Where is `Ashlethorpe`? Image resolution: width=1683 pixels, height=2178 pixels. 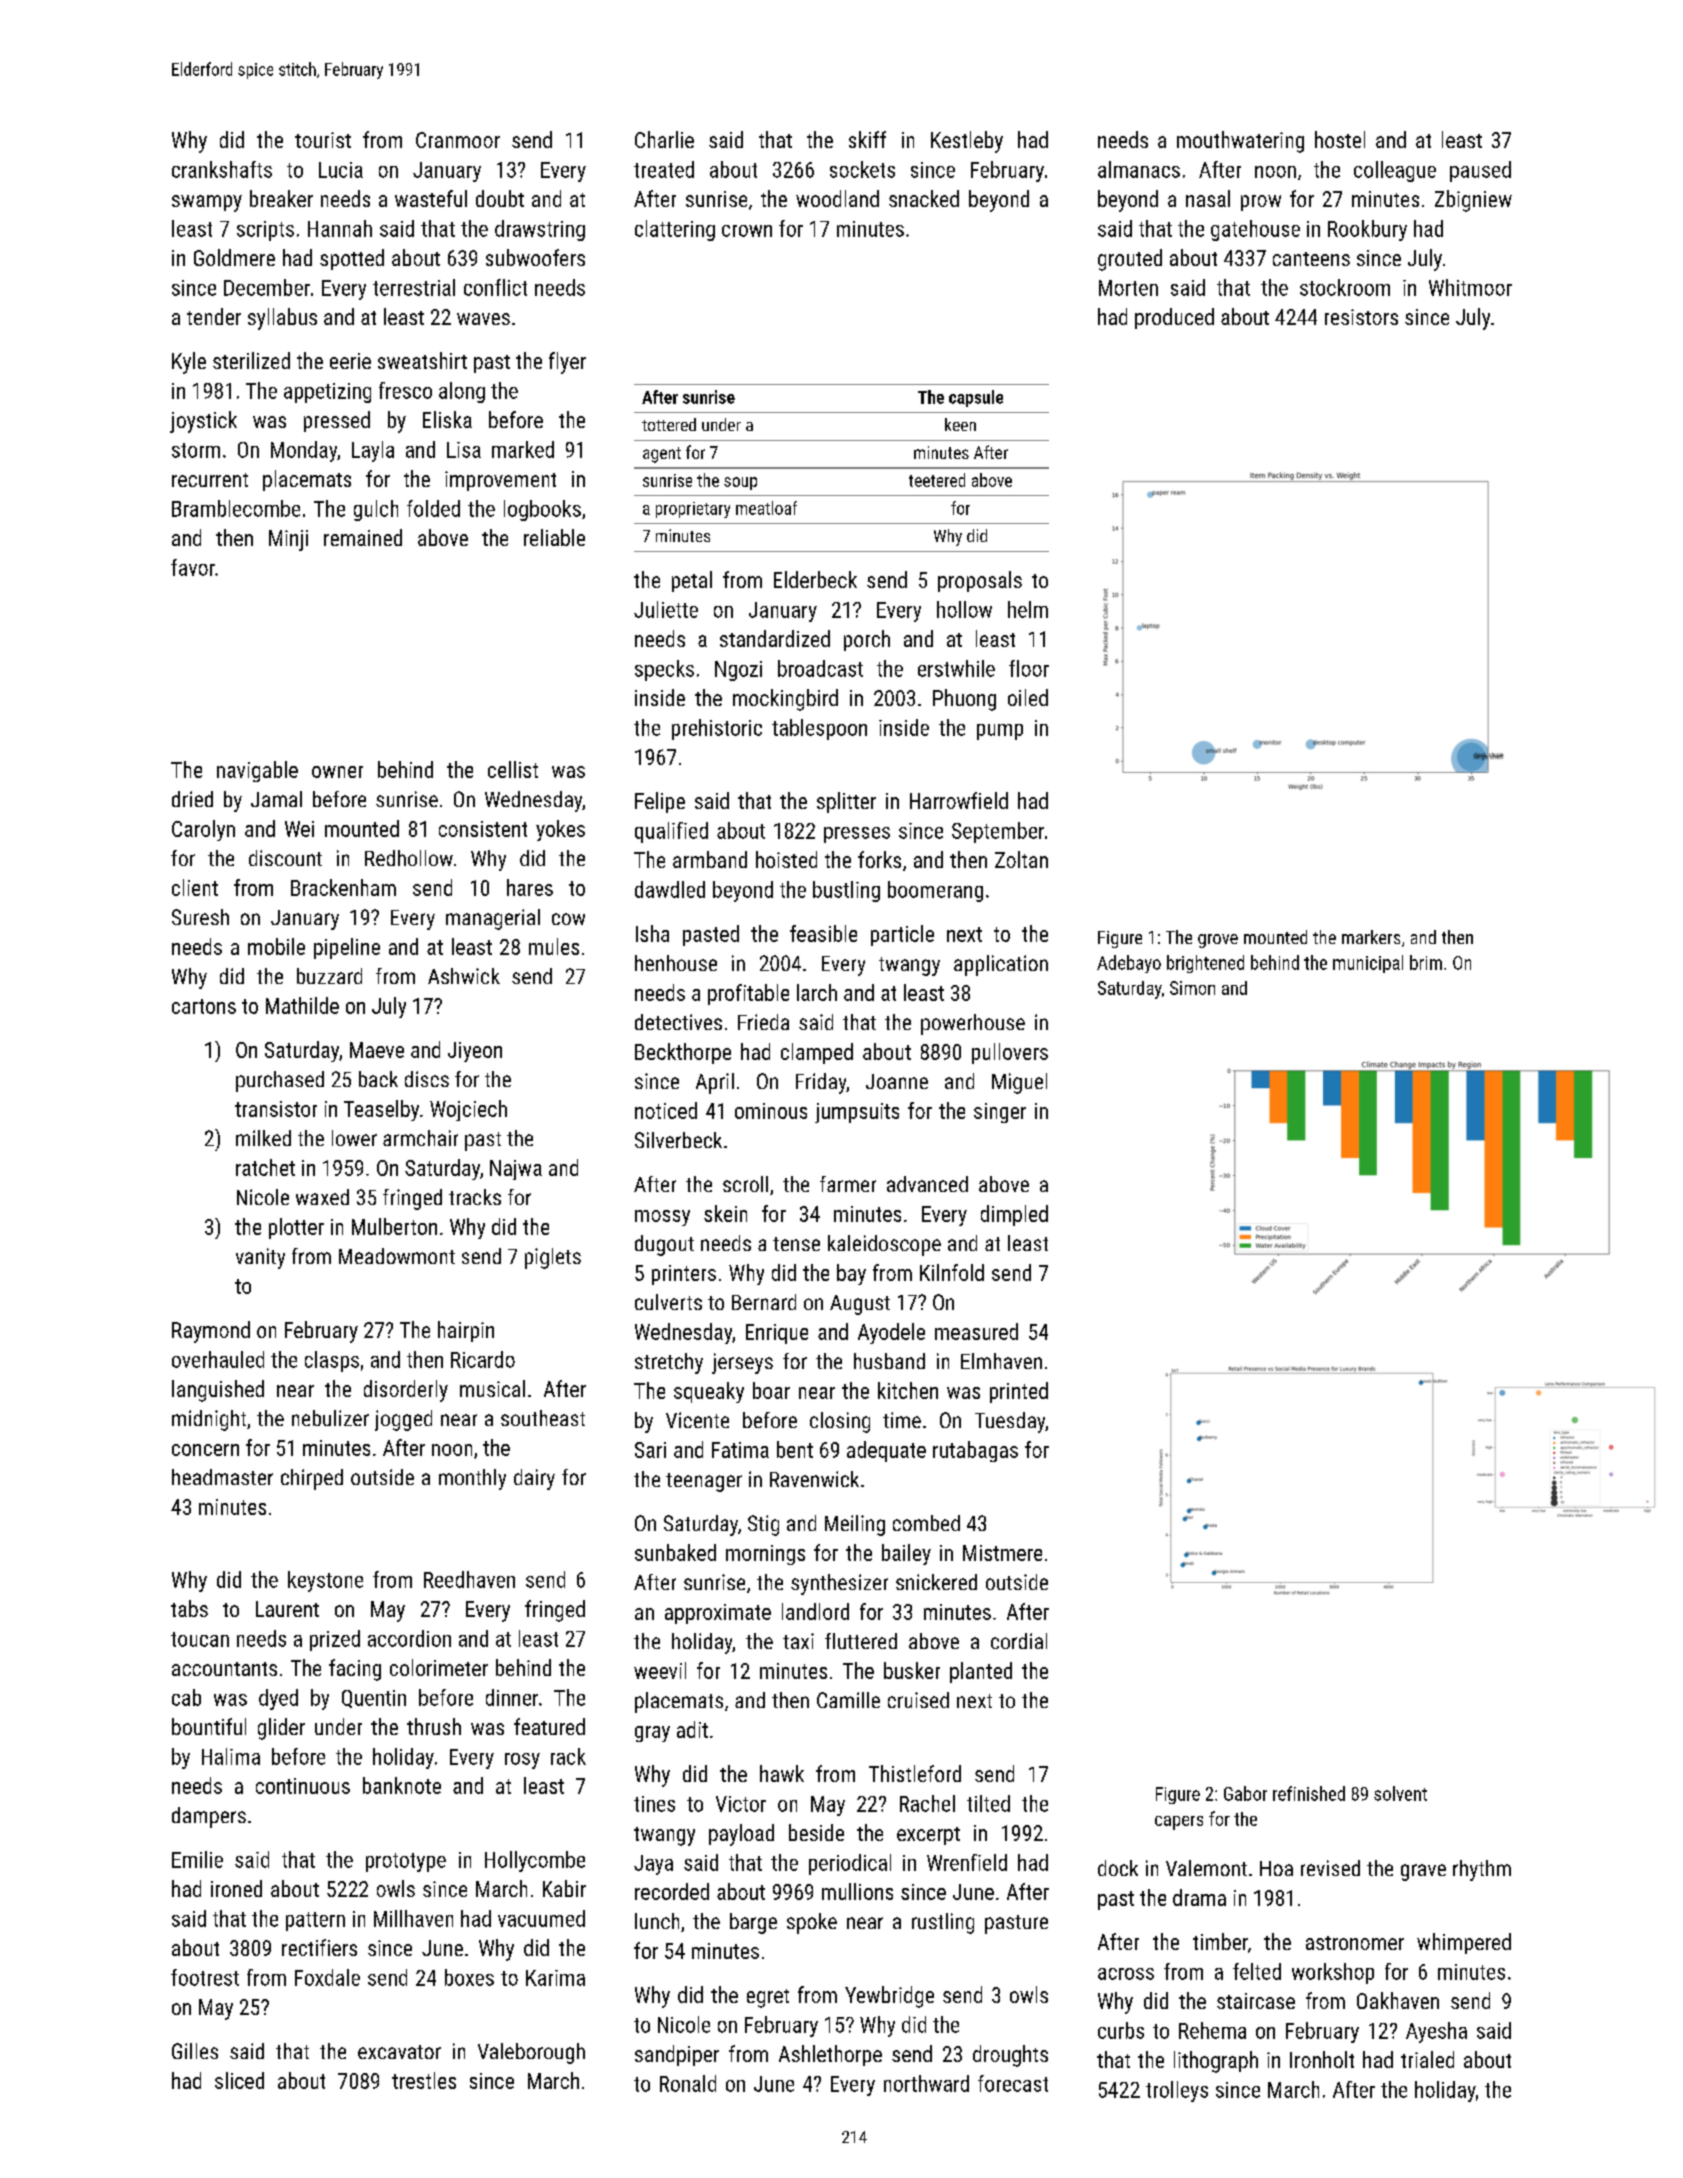
Ashlethorpe is located at coordinates (830, 2055).
